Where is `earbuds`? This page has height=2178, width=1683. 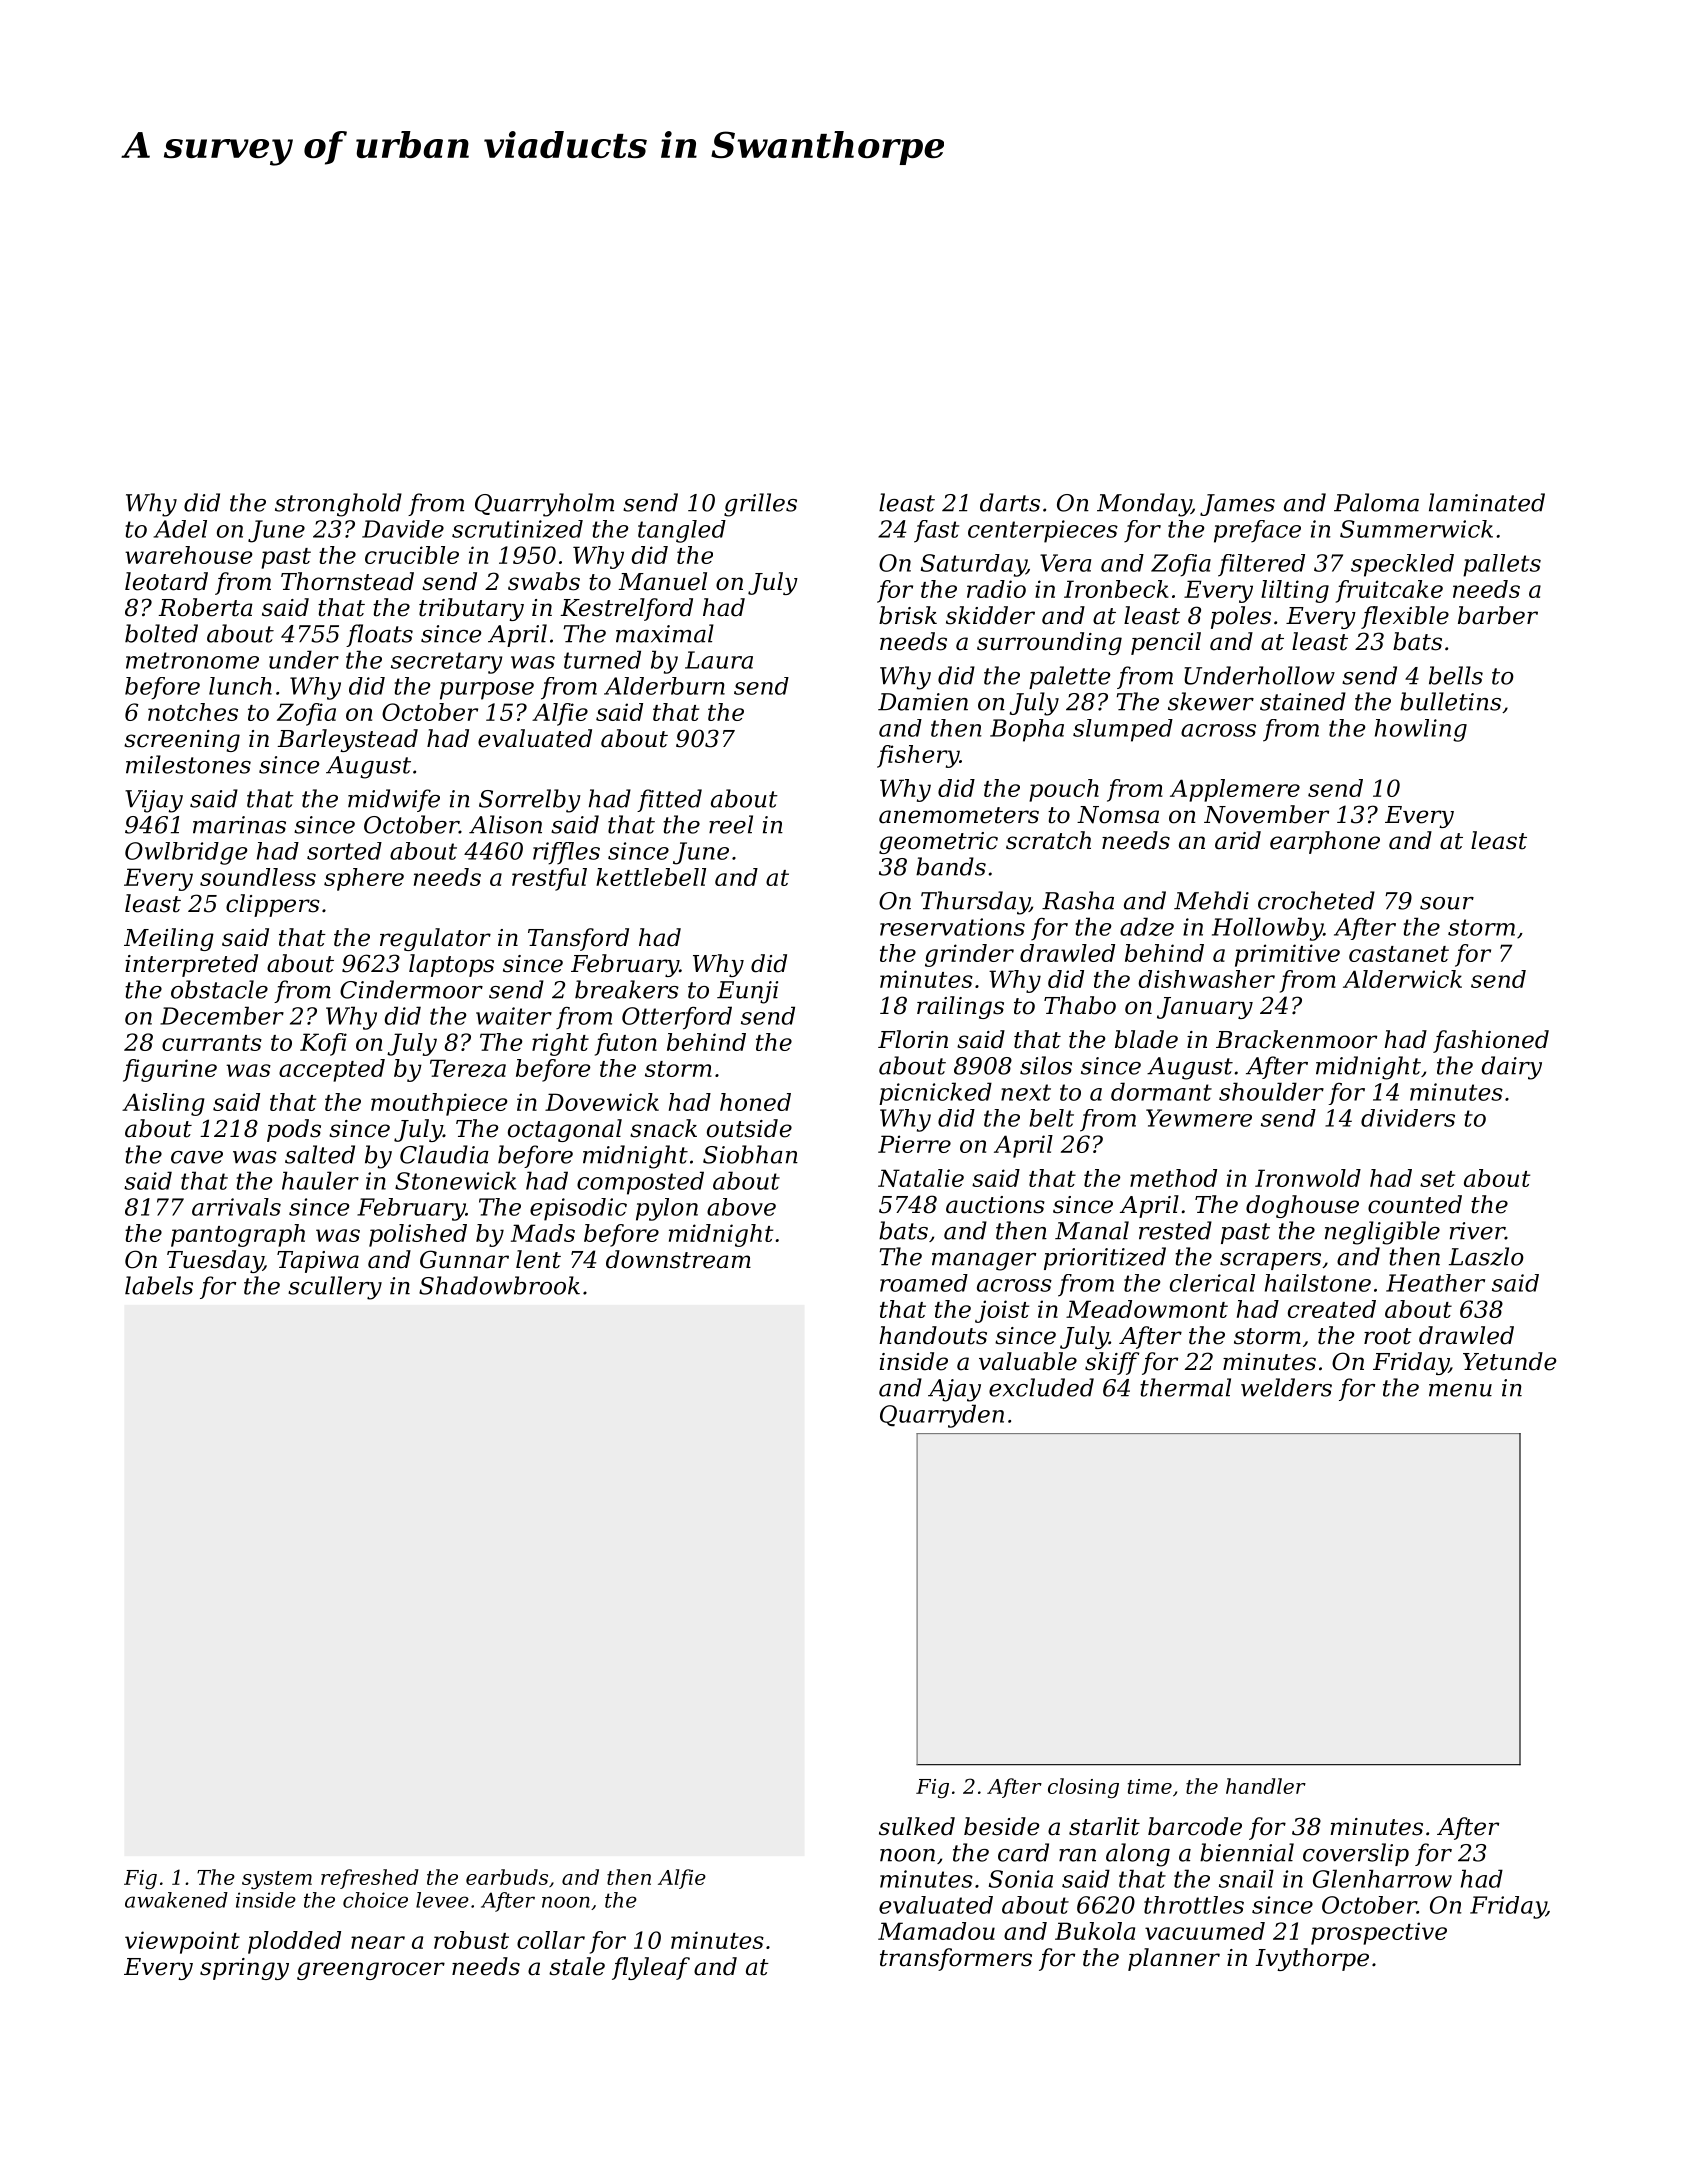 earbuds is located at coordinates (507, 1877).
